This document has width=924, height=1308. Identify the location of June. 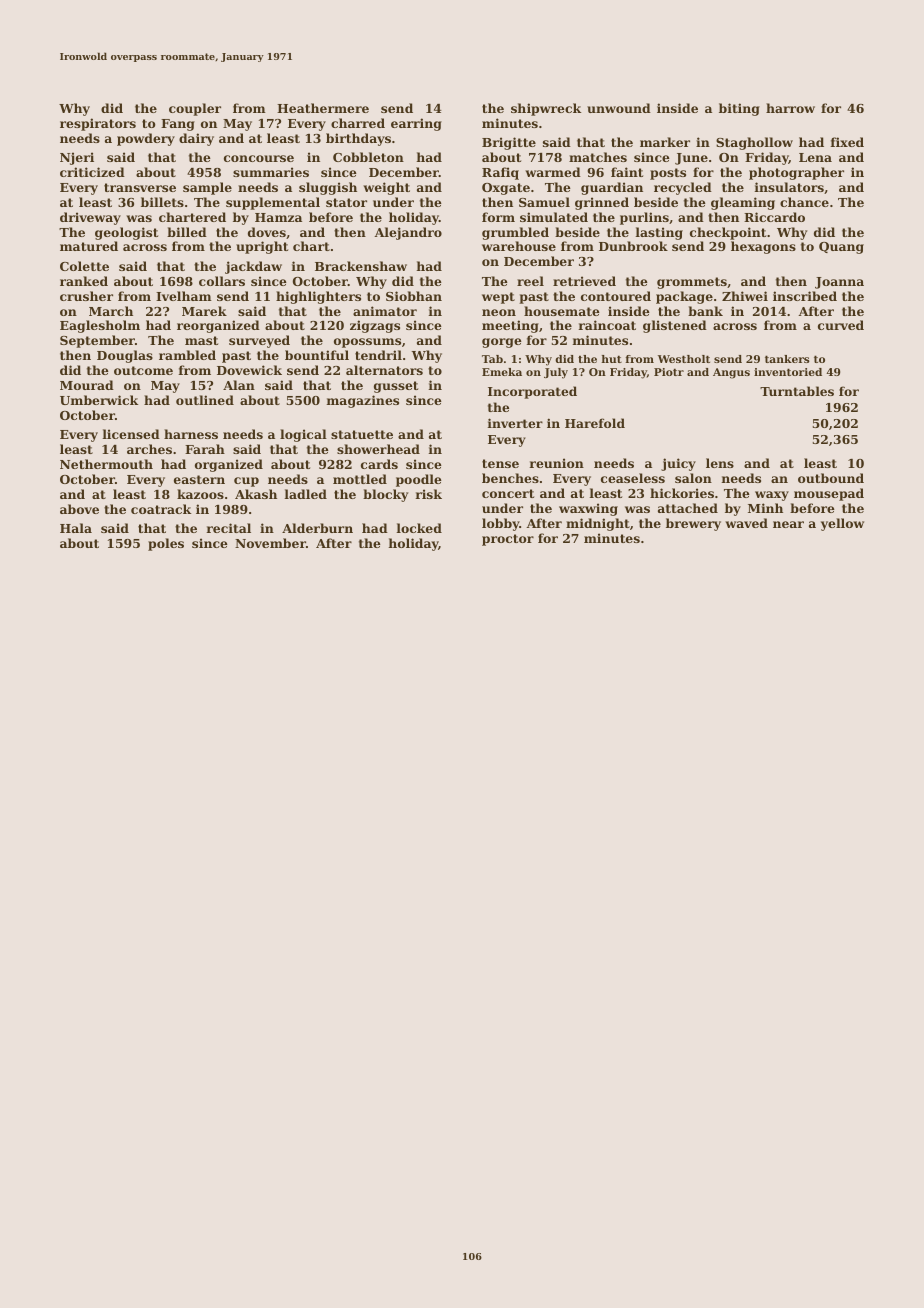
(691, 159).
